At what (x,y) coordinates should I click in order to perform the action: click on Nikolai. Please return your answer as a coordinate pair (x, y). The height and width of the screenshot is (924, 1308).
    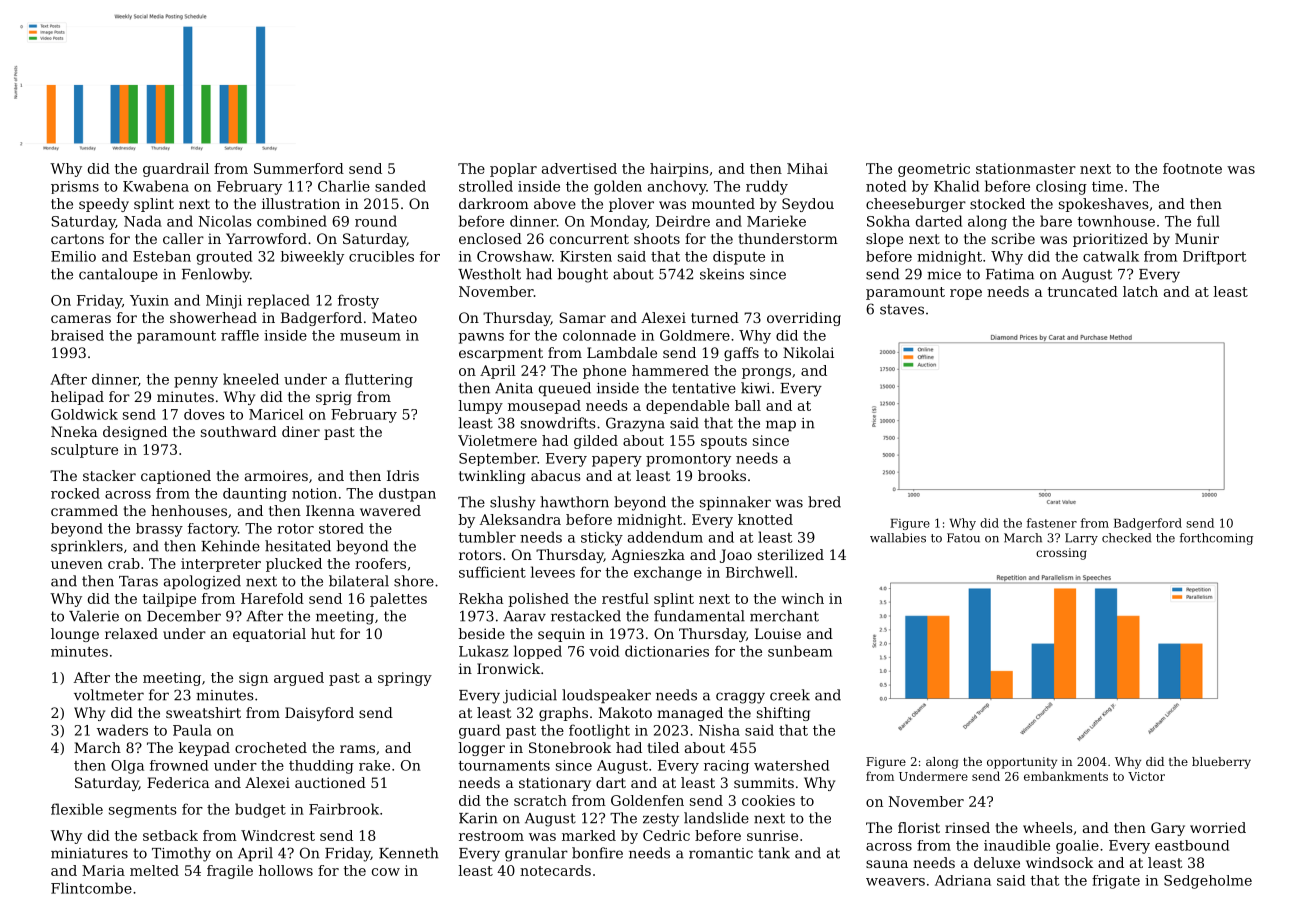
    Looking at the image, I should click on (808, 352).
